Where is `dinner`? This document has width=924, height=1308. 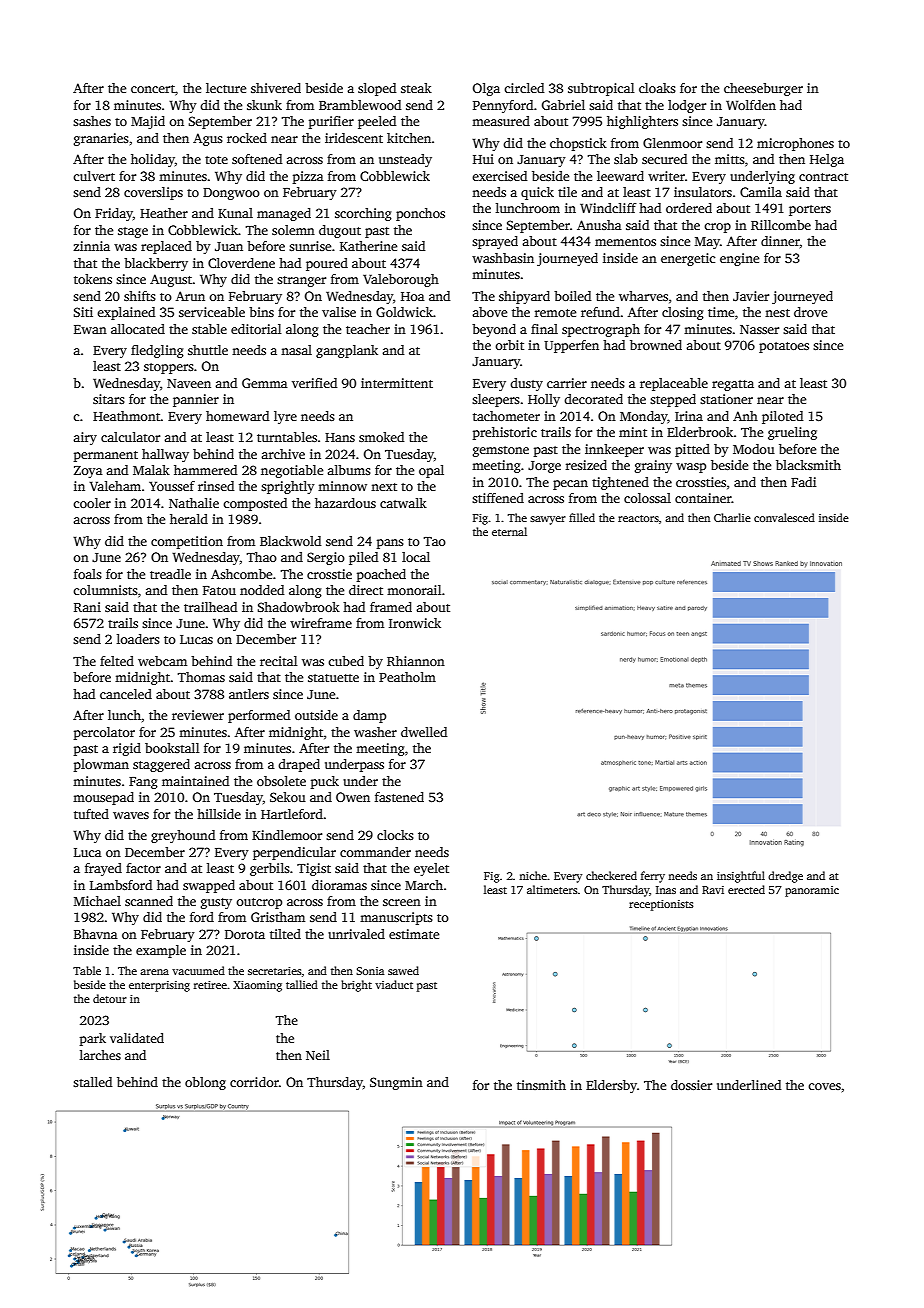
dinner is located at coordinates (780, 241).
